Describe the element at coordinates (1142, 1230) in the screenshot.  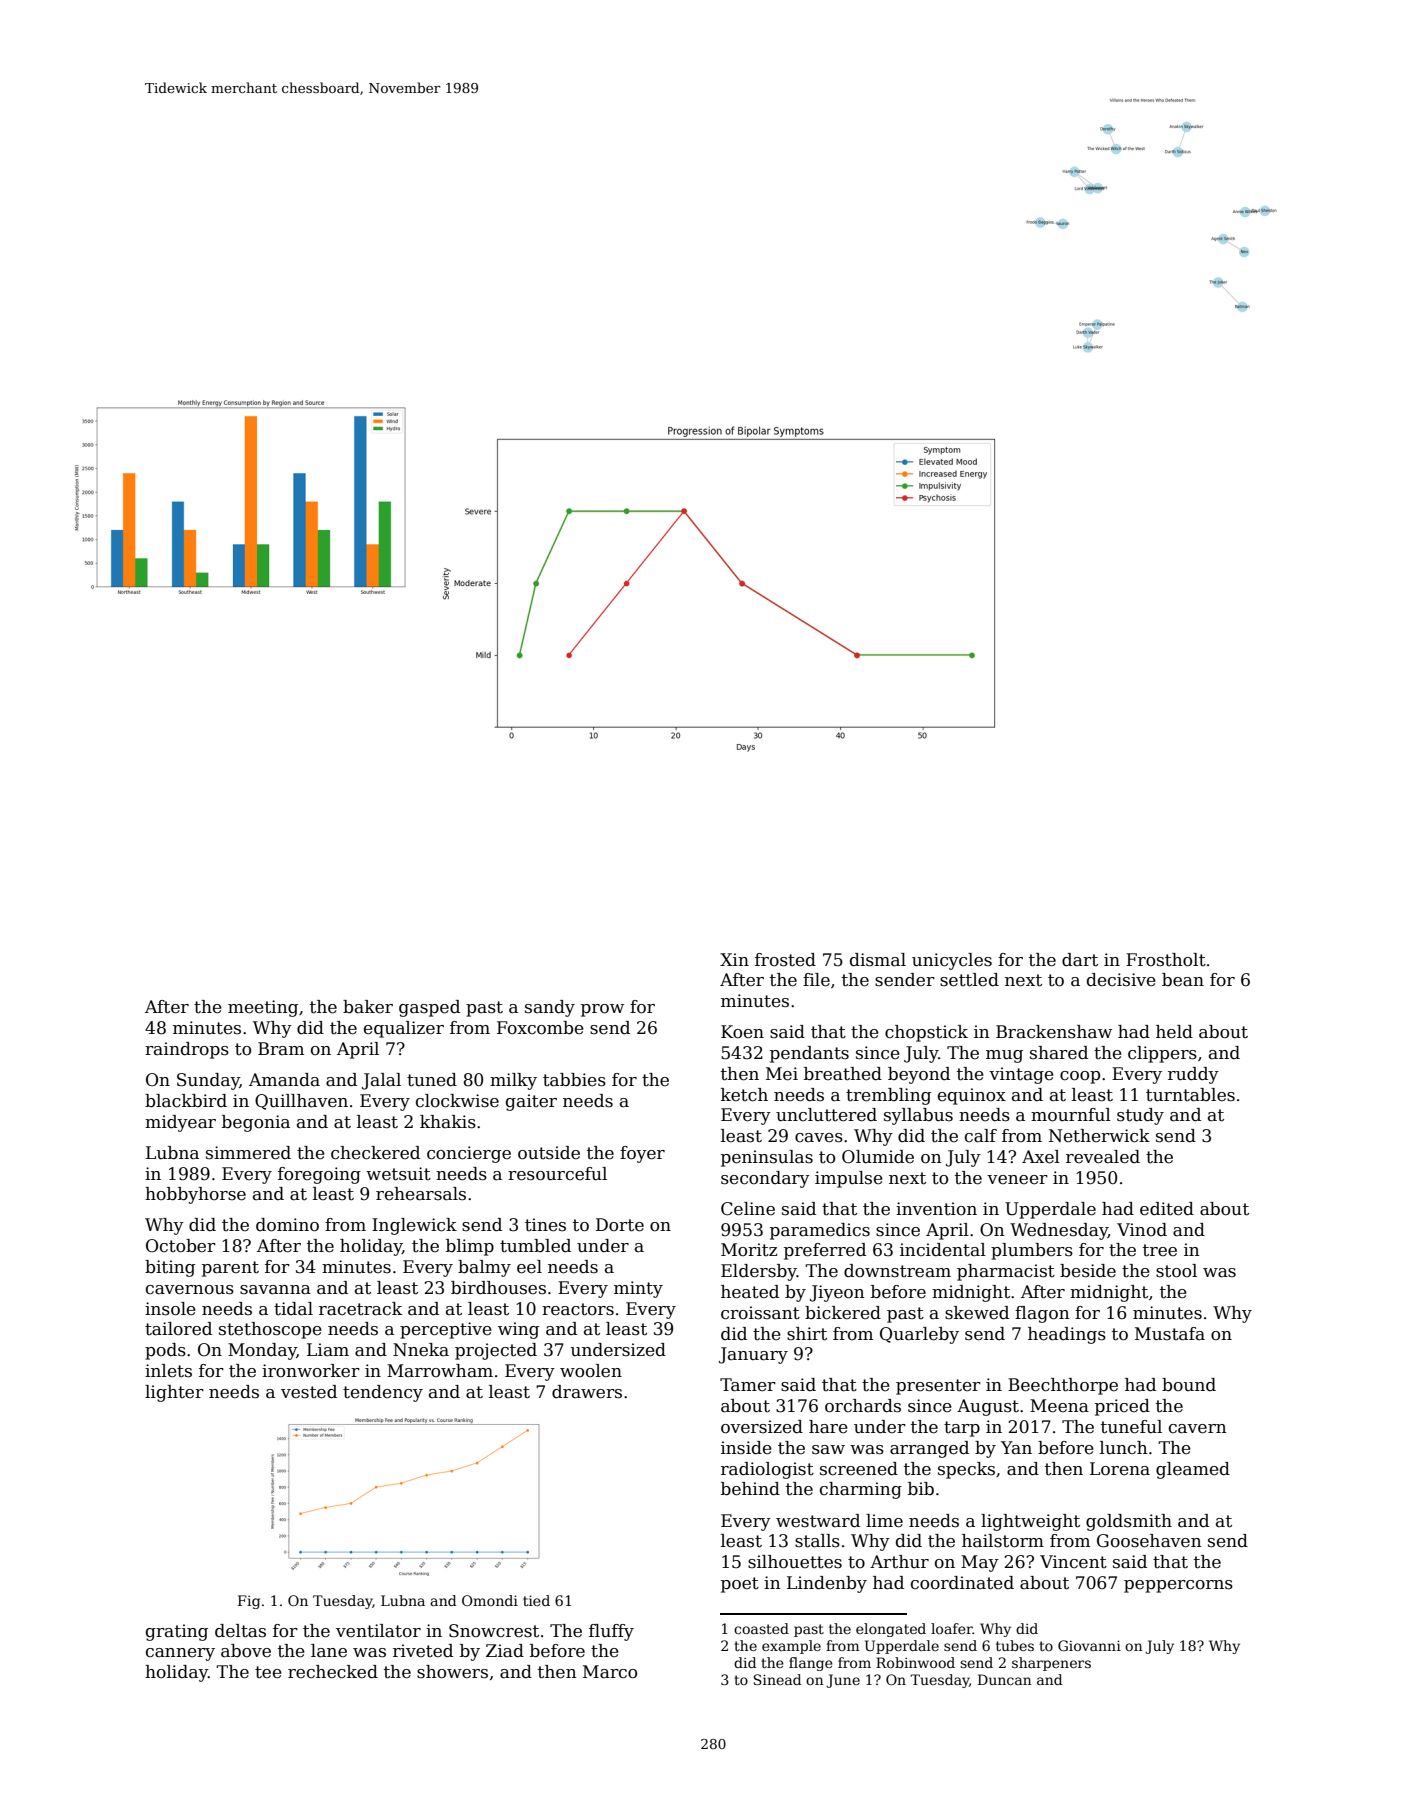
I see `Vinod` at that location.
